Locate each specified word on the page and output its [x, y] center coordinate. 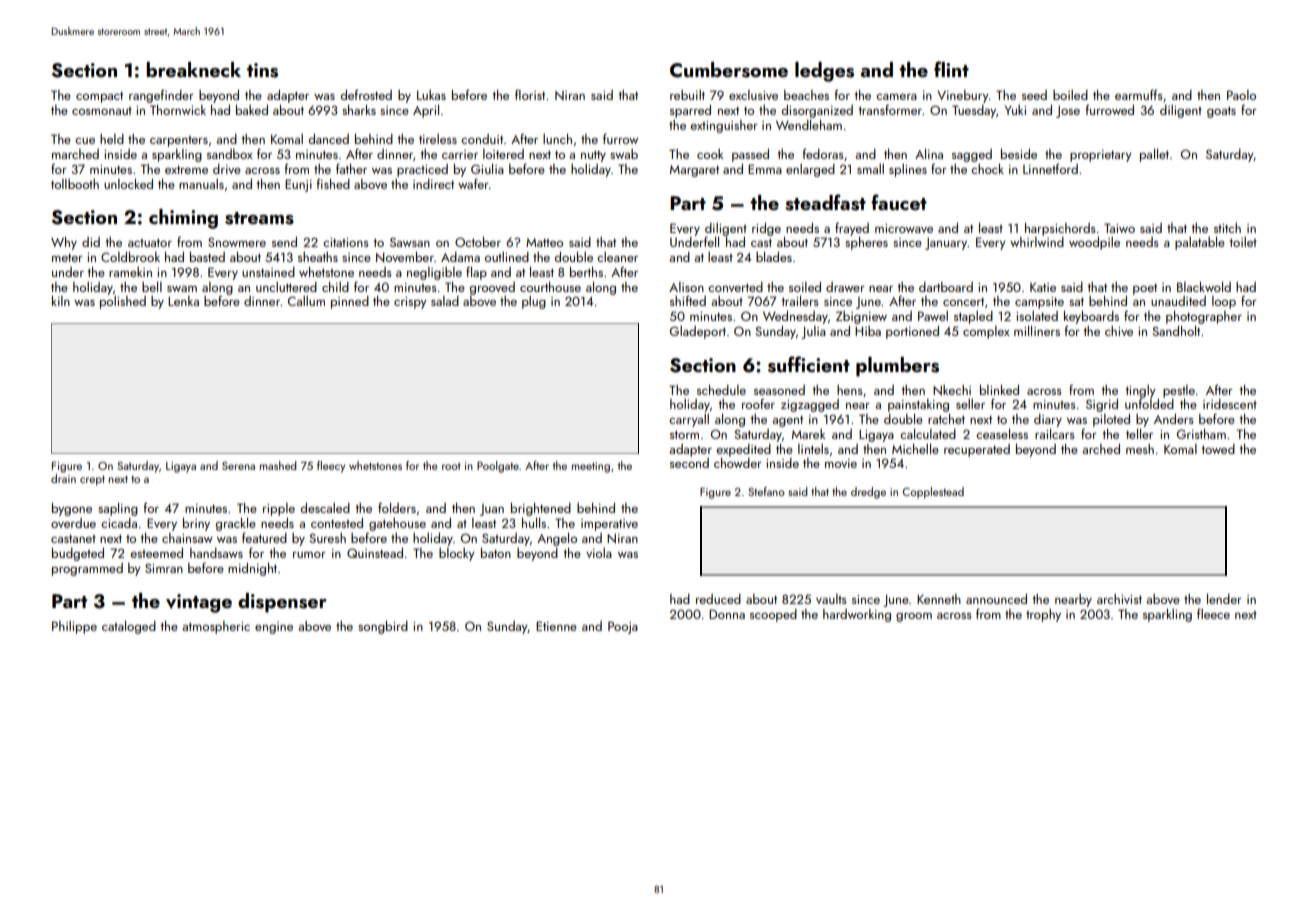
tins [262, 70]
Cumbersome [729, 70]
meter [67, 257]
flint [951, 69]
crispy [410, 303]
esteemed [156, 553]
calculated [928, 433]
